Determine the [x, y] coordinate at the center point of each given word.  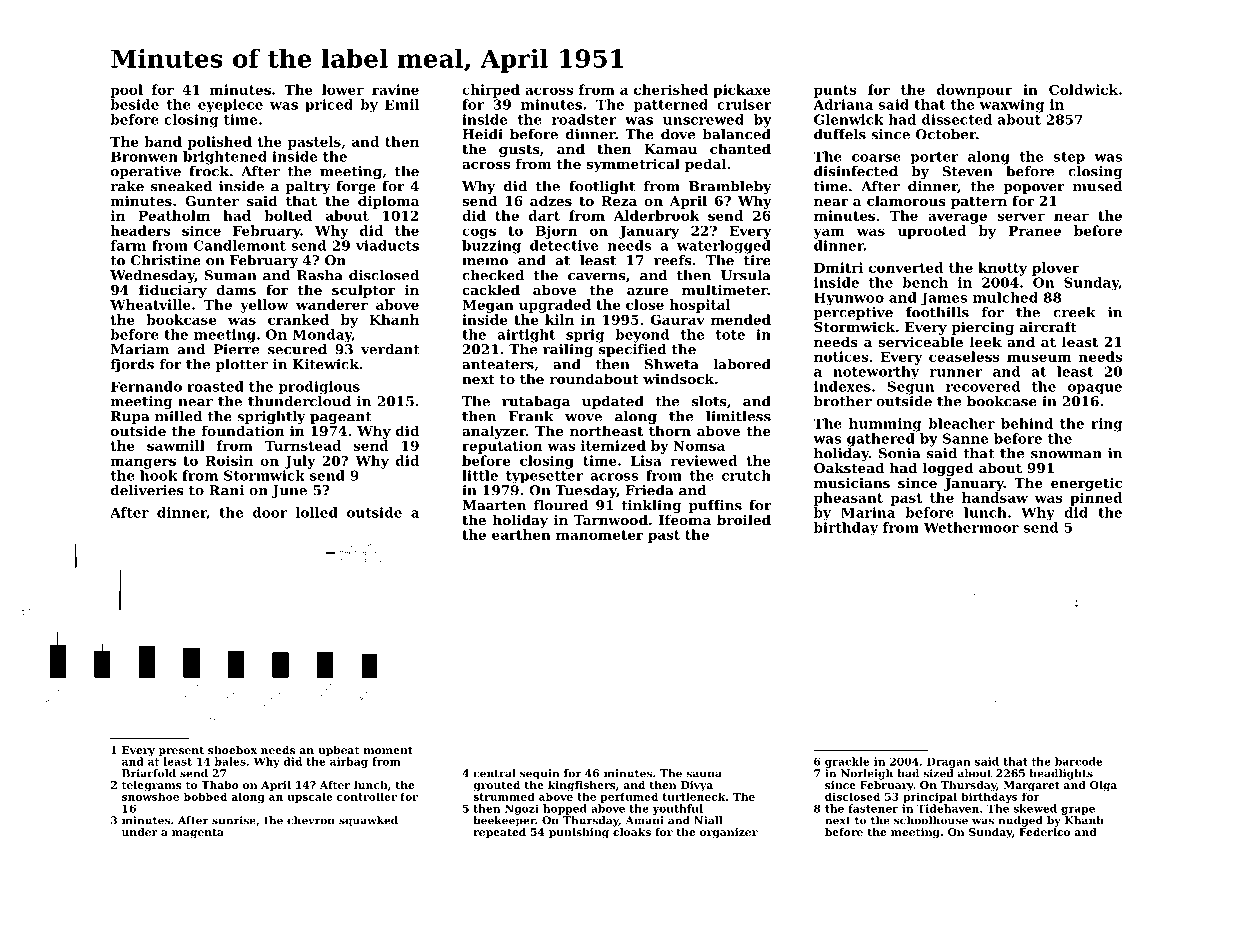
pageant [340, 418]
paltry [308, 188]
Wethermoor [971, 527]
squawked [368, 821]
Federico [1044, 832]
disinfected [856, 171]
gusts [519, 150]
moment [388, 750]
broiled [744, 519]
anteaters [498, 365]
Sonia [900, 453]
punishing [579, 833]
